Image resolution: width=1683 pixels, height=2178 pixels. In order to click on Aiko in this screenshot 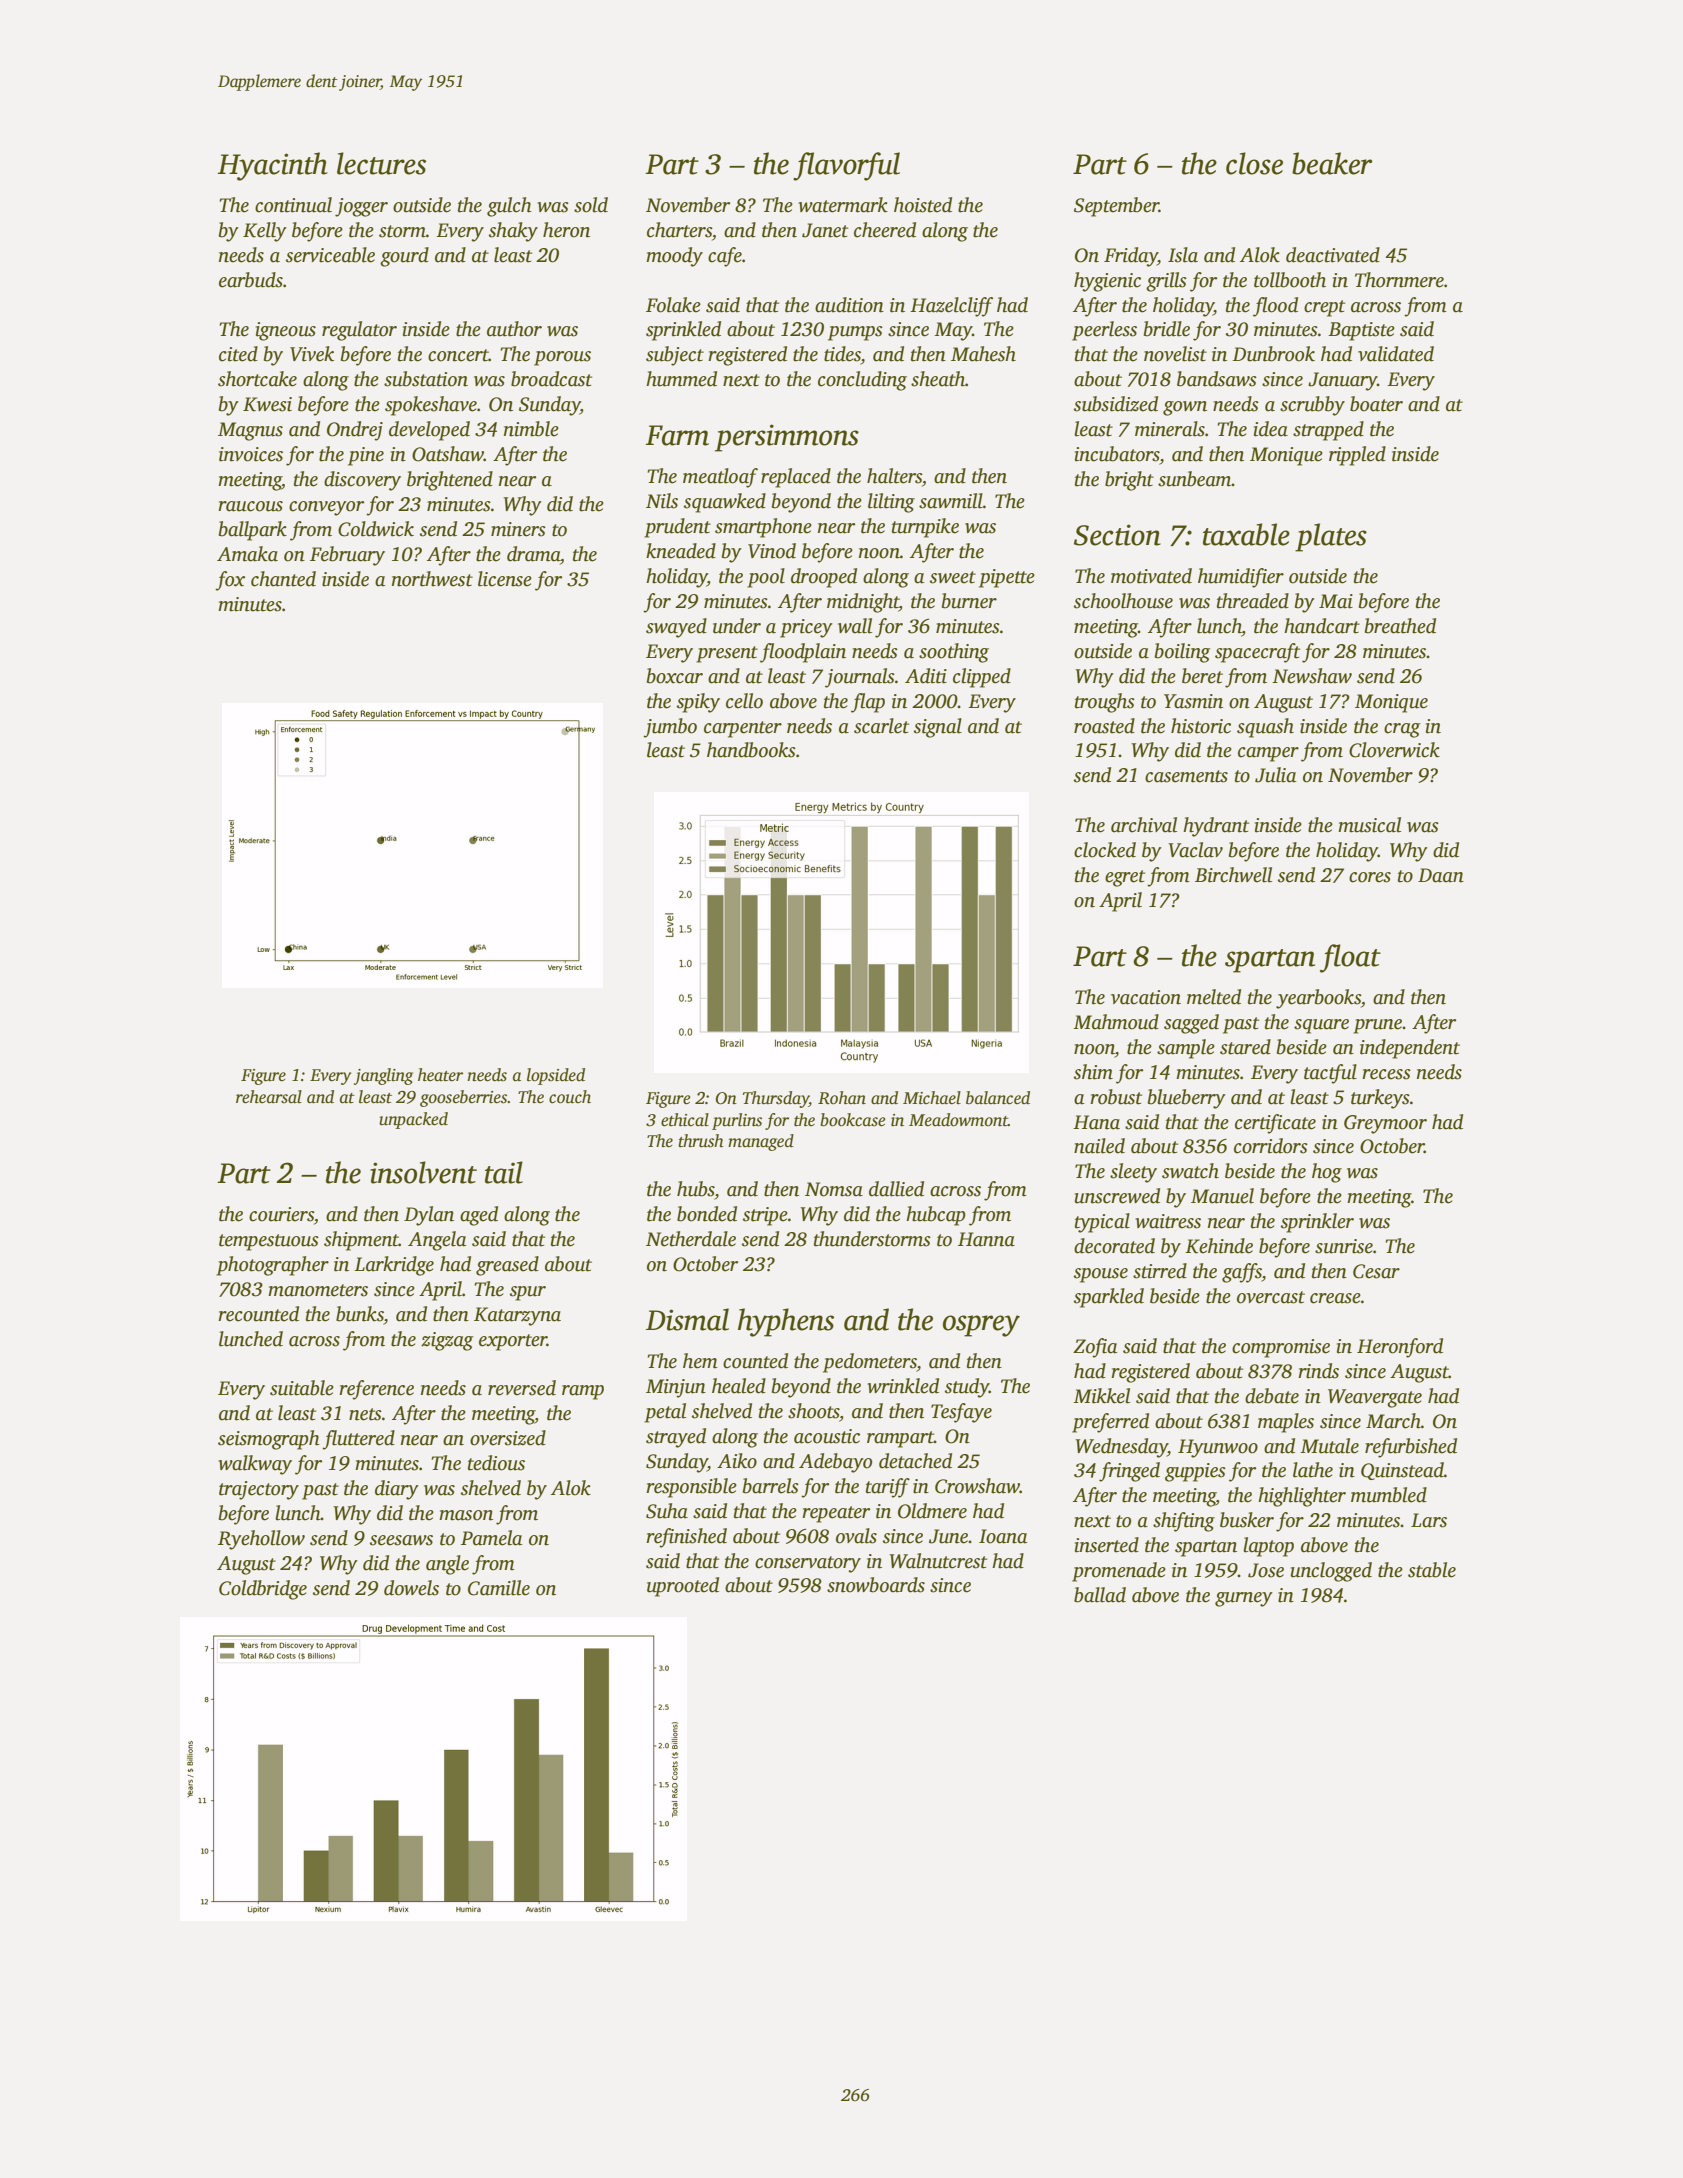, I will do `click(737, 1461)`.
